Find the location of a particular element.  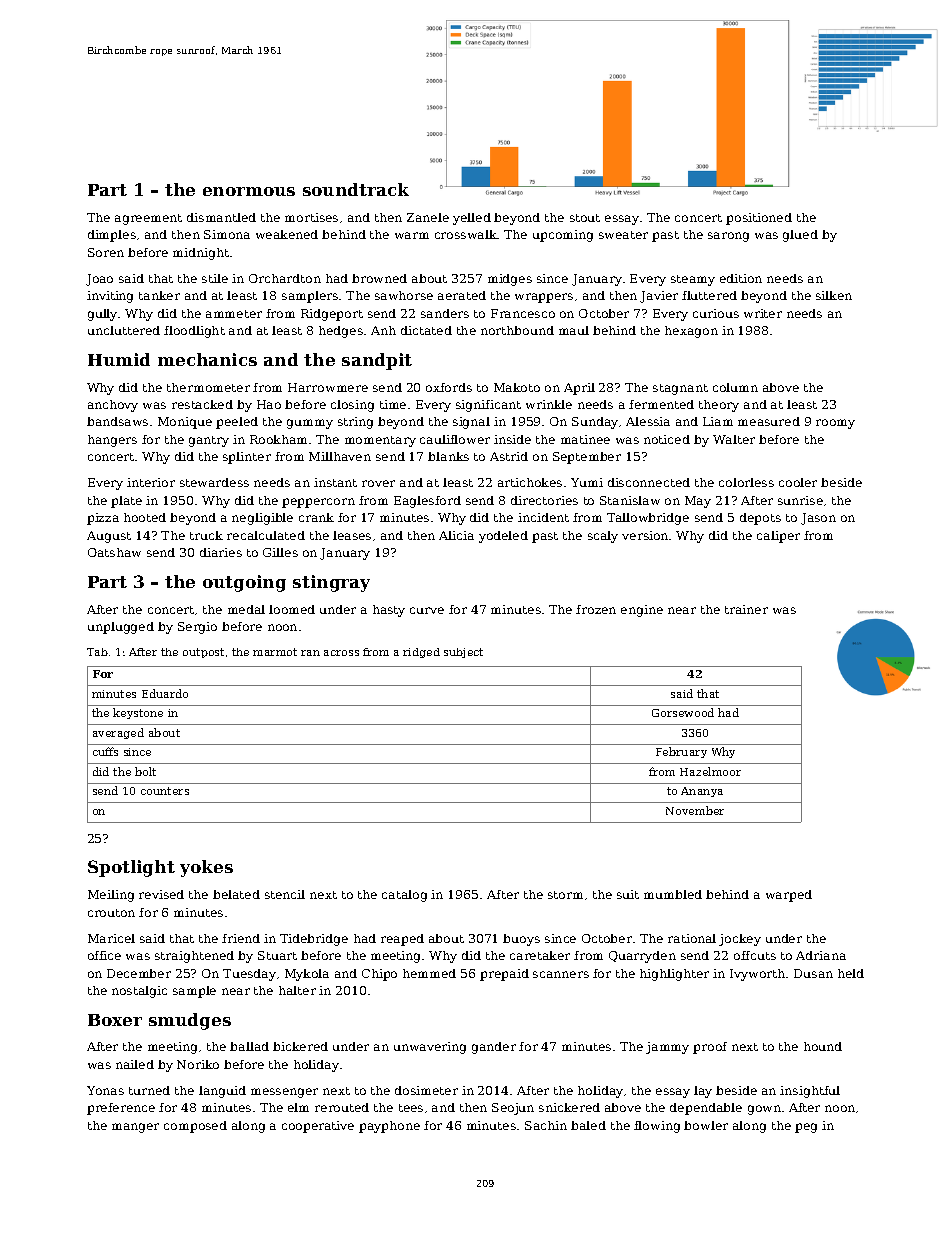

trainer is located at coordinates (746, 609).
